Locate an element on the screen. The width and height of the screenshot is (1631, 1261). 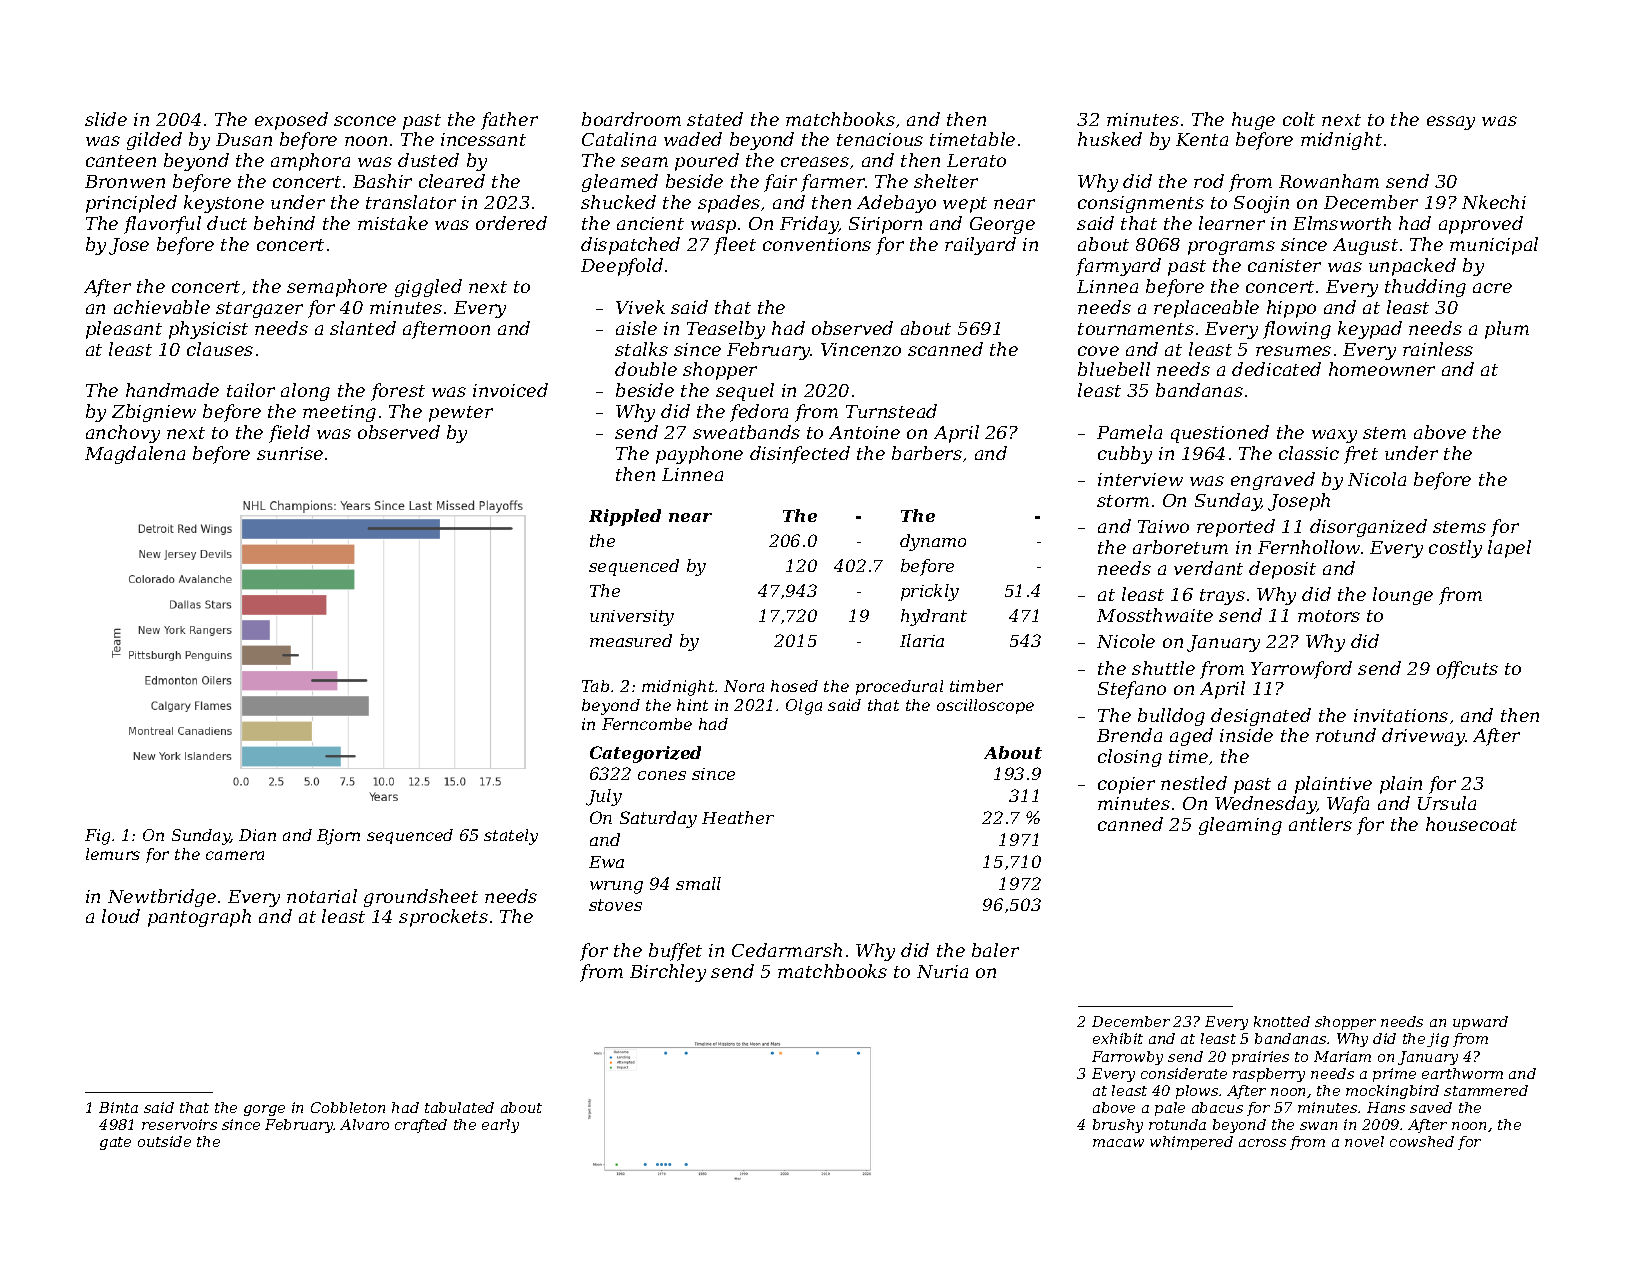
tabulated is located at coordinates (459, 1107).
